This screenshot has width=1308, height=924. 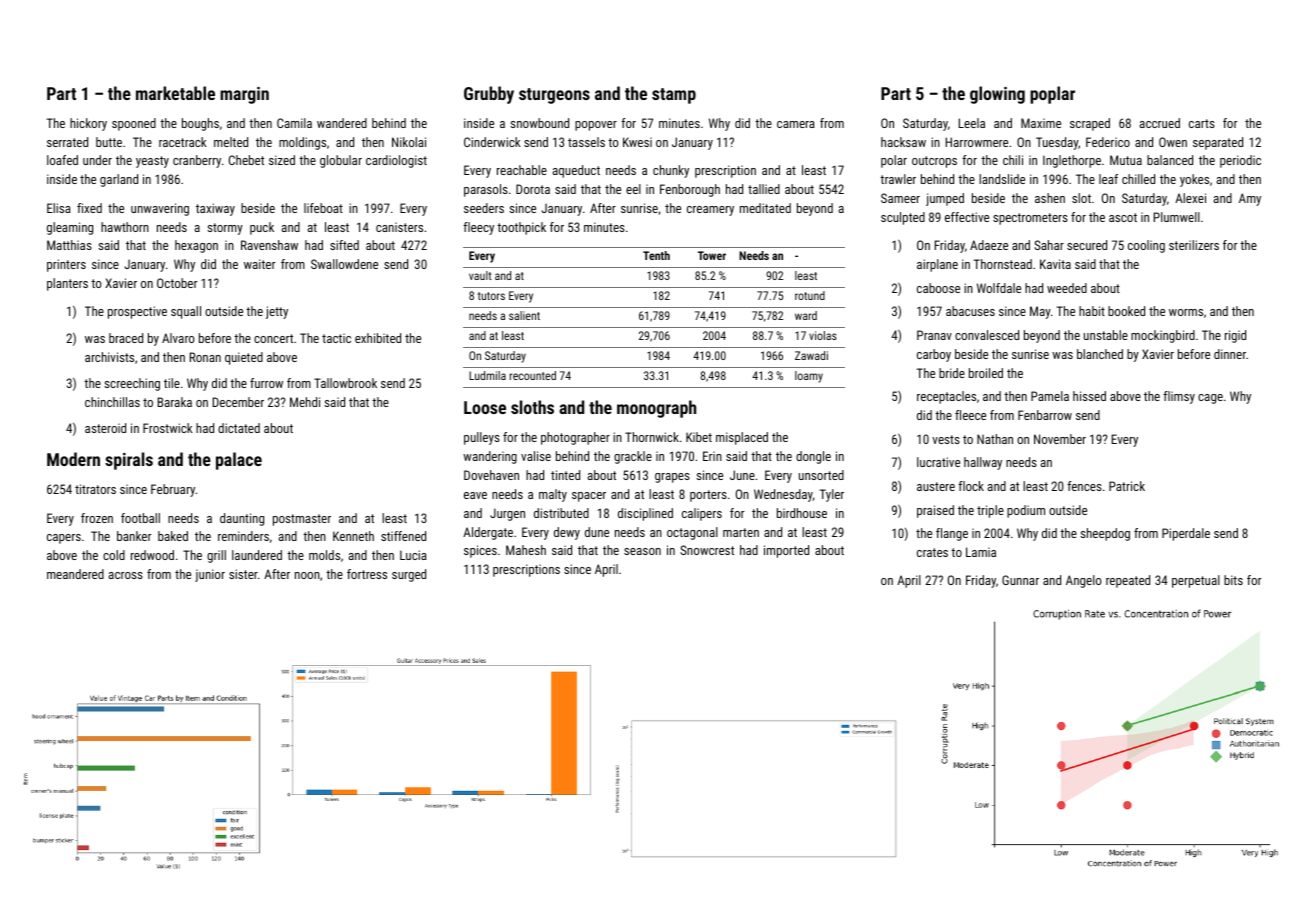 I want to click on racetrack, so click(x=183, y=142).
